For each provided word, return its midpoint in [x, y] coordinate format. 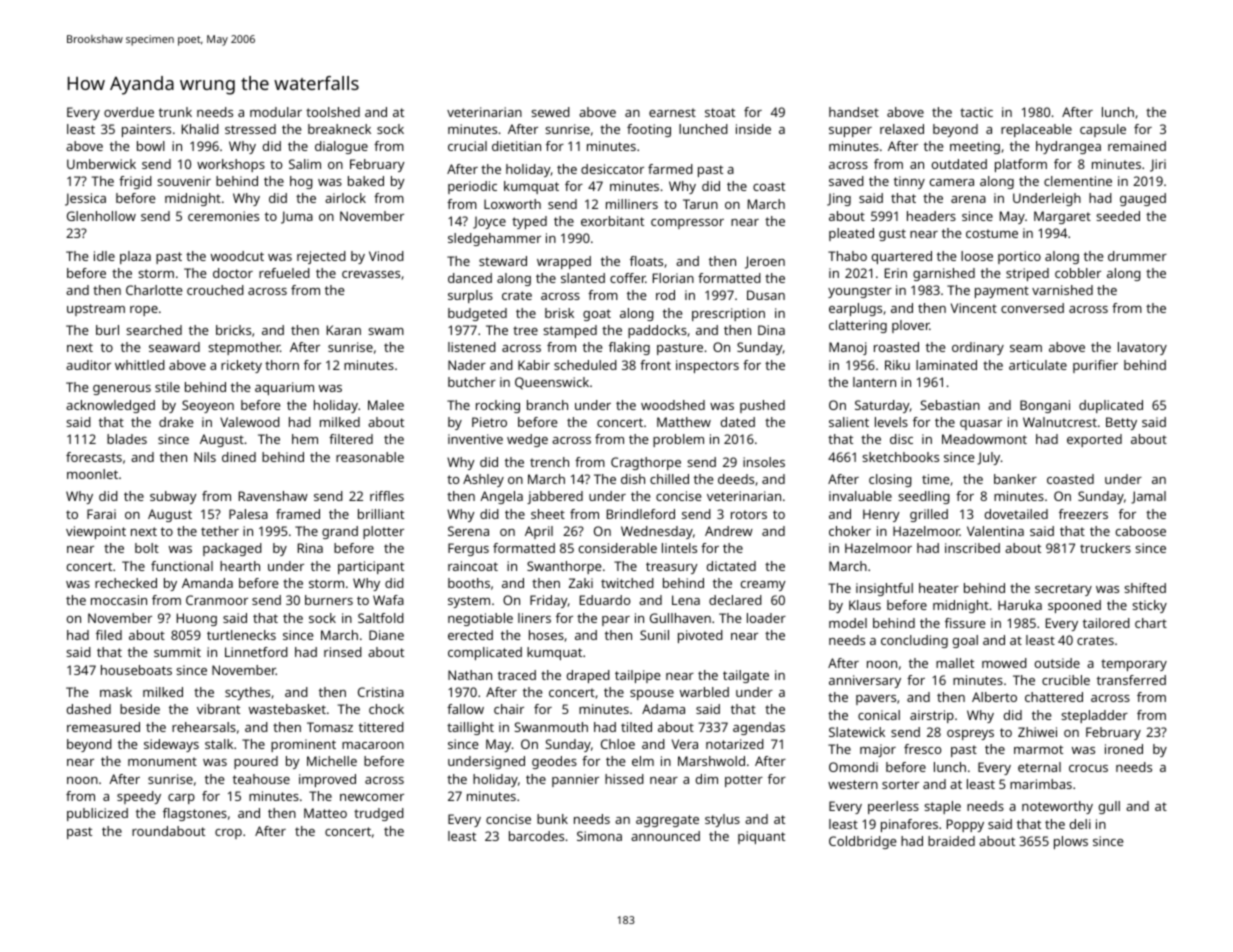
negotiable [480, 619]
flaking [629, 348]
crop [228, 834]
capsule [1103, 130]
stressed [250, 129]
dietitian [516, 146]
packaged [232, 549]
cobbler [1078, 273]
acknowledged [110, 406]
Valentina [995, 531]
